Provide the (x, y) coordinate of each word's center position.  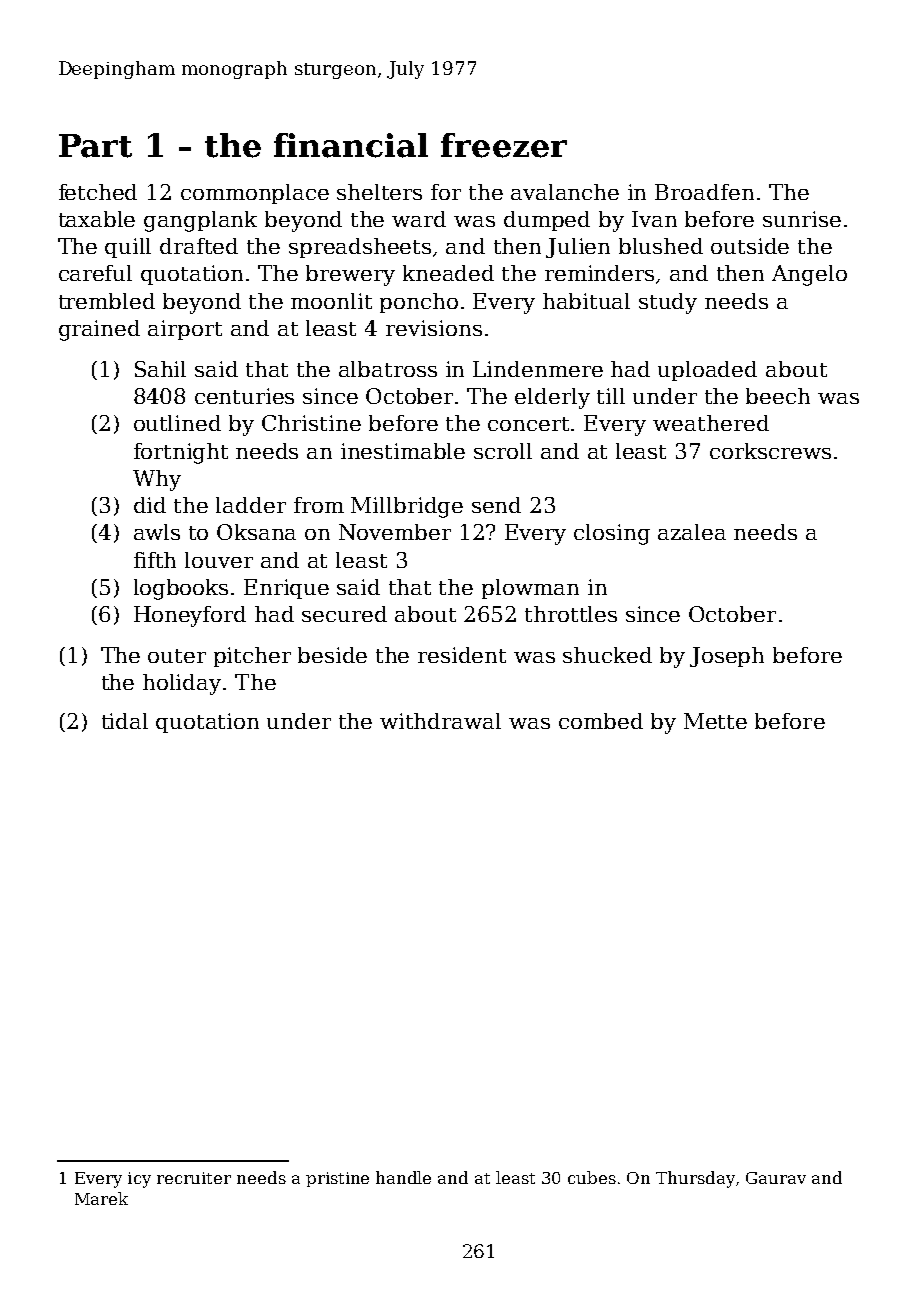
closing (612, 534)
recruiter (194, 1178)
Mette (715, 721)
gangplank (200, 221)
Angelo (809, 275)
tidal (125, 721)
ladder (251, 505)
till (611, 396)
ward (419, 219)
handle (403, 1177)
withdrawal (440, 721)
